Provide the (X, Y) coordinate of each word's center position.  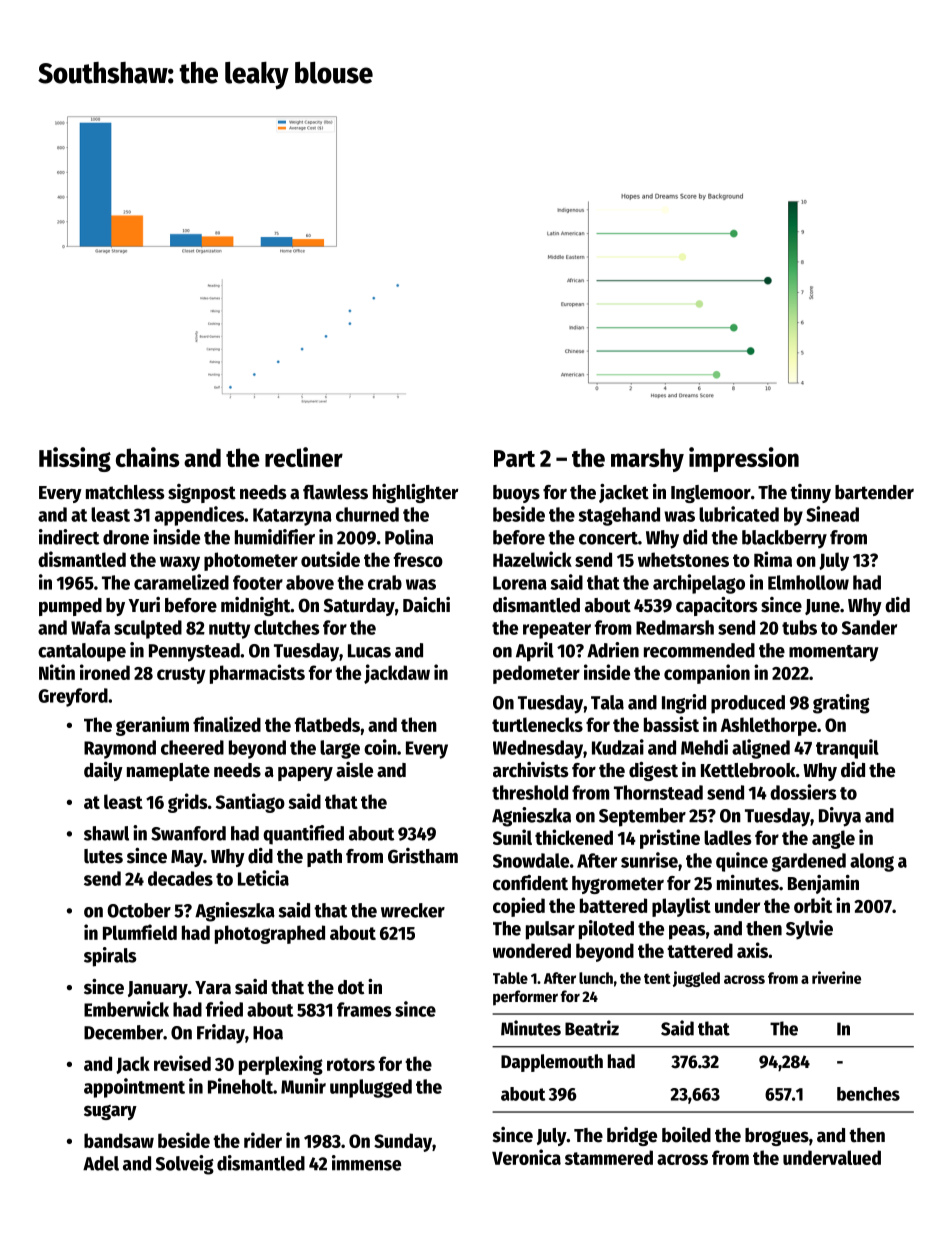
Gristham (423, 856)
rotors (351, 1064)
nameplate (168, 772)
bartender (874, 492)
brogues (777, 1137)
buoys (516, 494)
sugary (110, 1112)
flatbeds (327, 724)
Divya (840, 817)
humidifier (275, 537)
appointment (134, 1088)
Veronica (526, 1157)
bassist (671, 724)
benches (868, 1094)
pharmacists (257, 674)
